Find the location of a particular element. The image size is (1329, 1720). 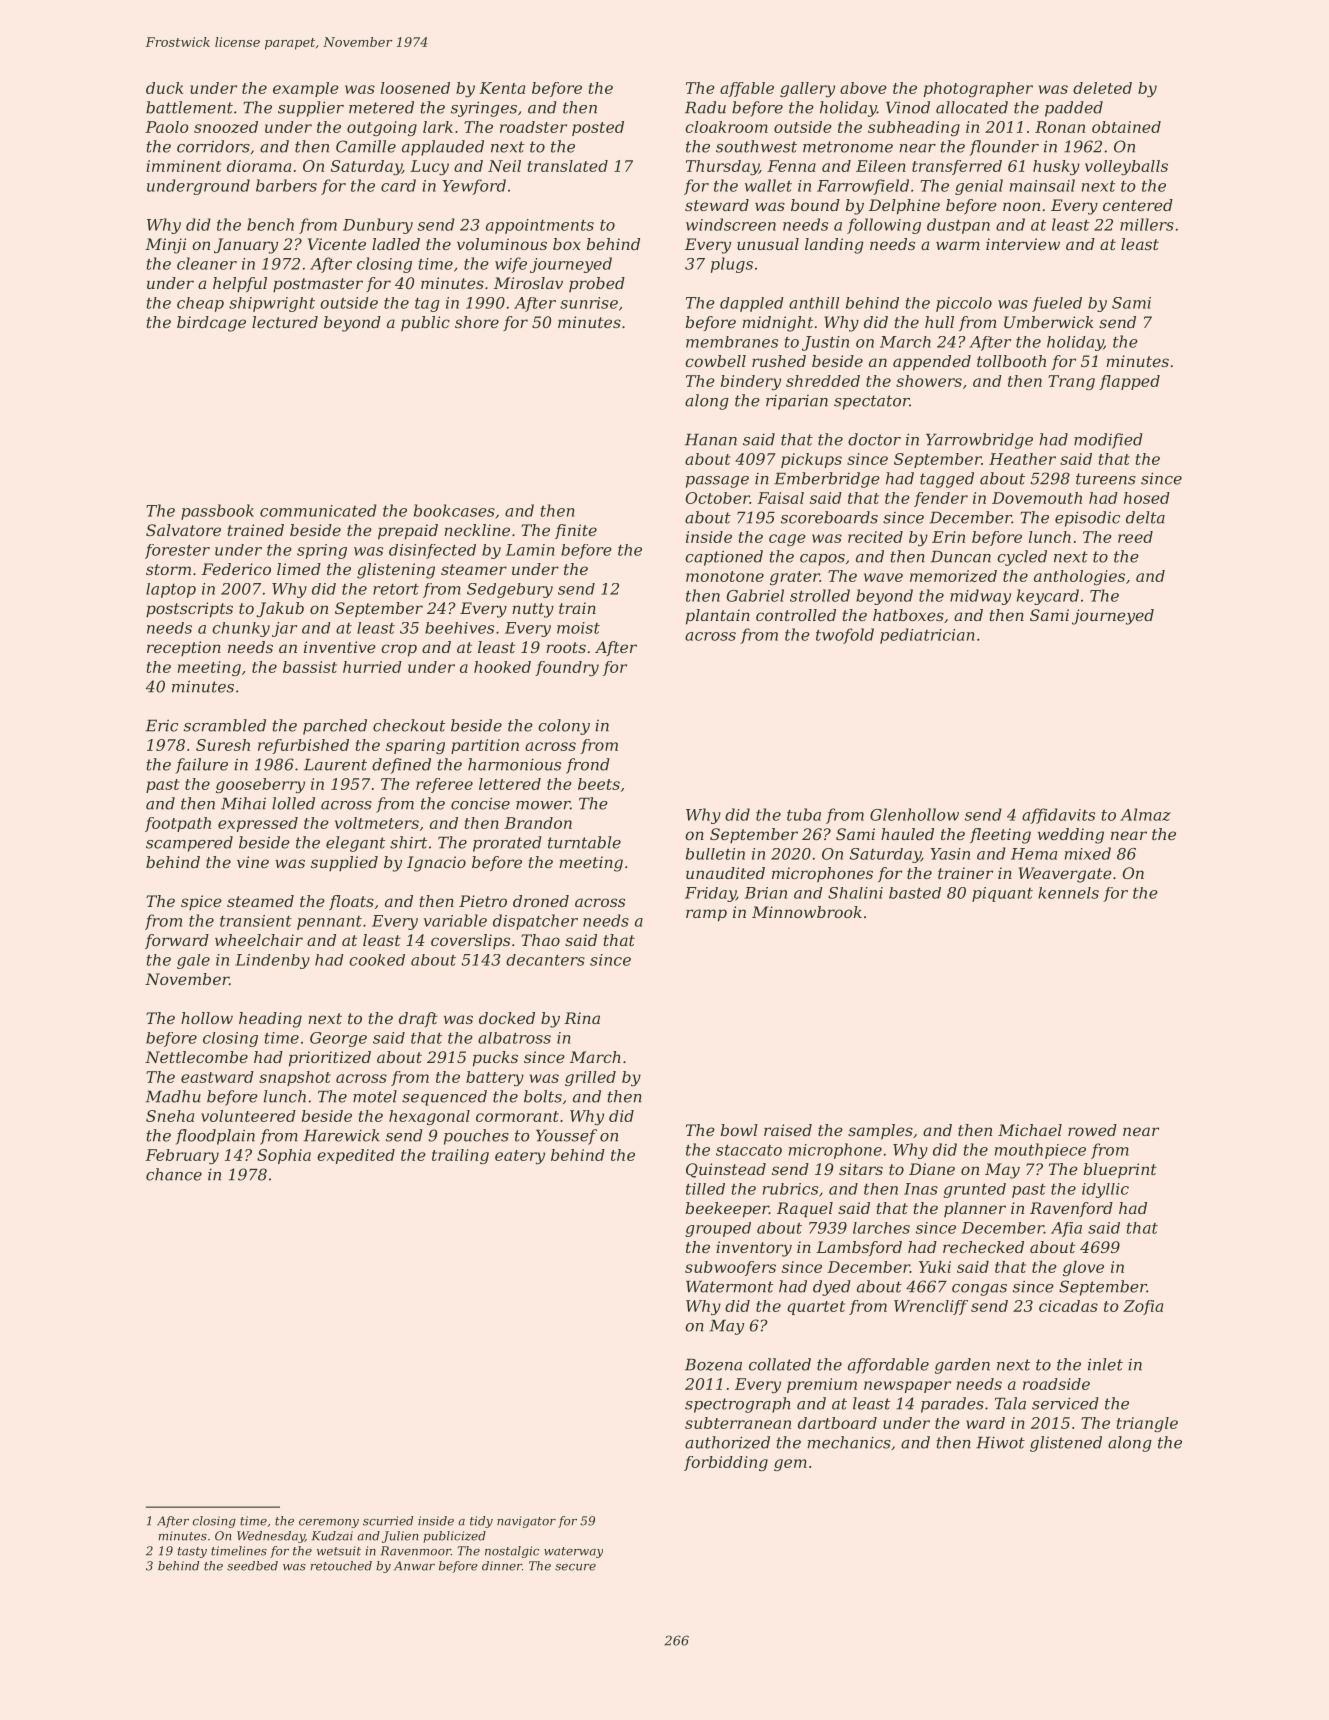

Almaz is located at coordinates (1145, 814).
